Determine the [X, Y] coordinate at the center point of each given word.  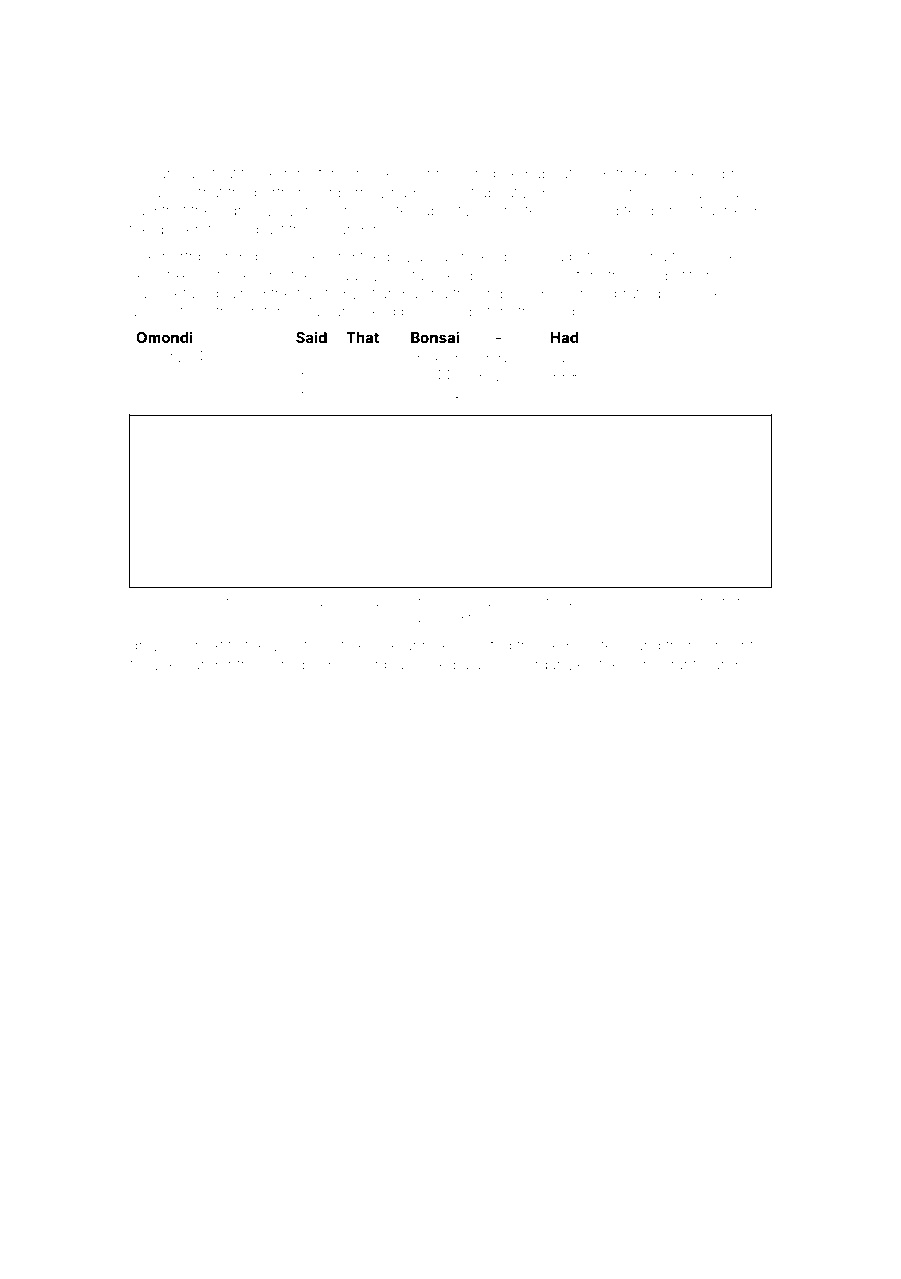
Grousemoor [388, 173]
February [736, 174]
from [195, 311]
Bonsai [435, 337]
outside [424, 602]
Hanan [152, 173]
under [212, 665]
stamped [435, 277]
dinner [267, 603]
